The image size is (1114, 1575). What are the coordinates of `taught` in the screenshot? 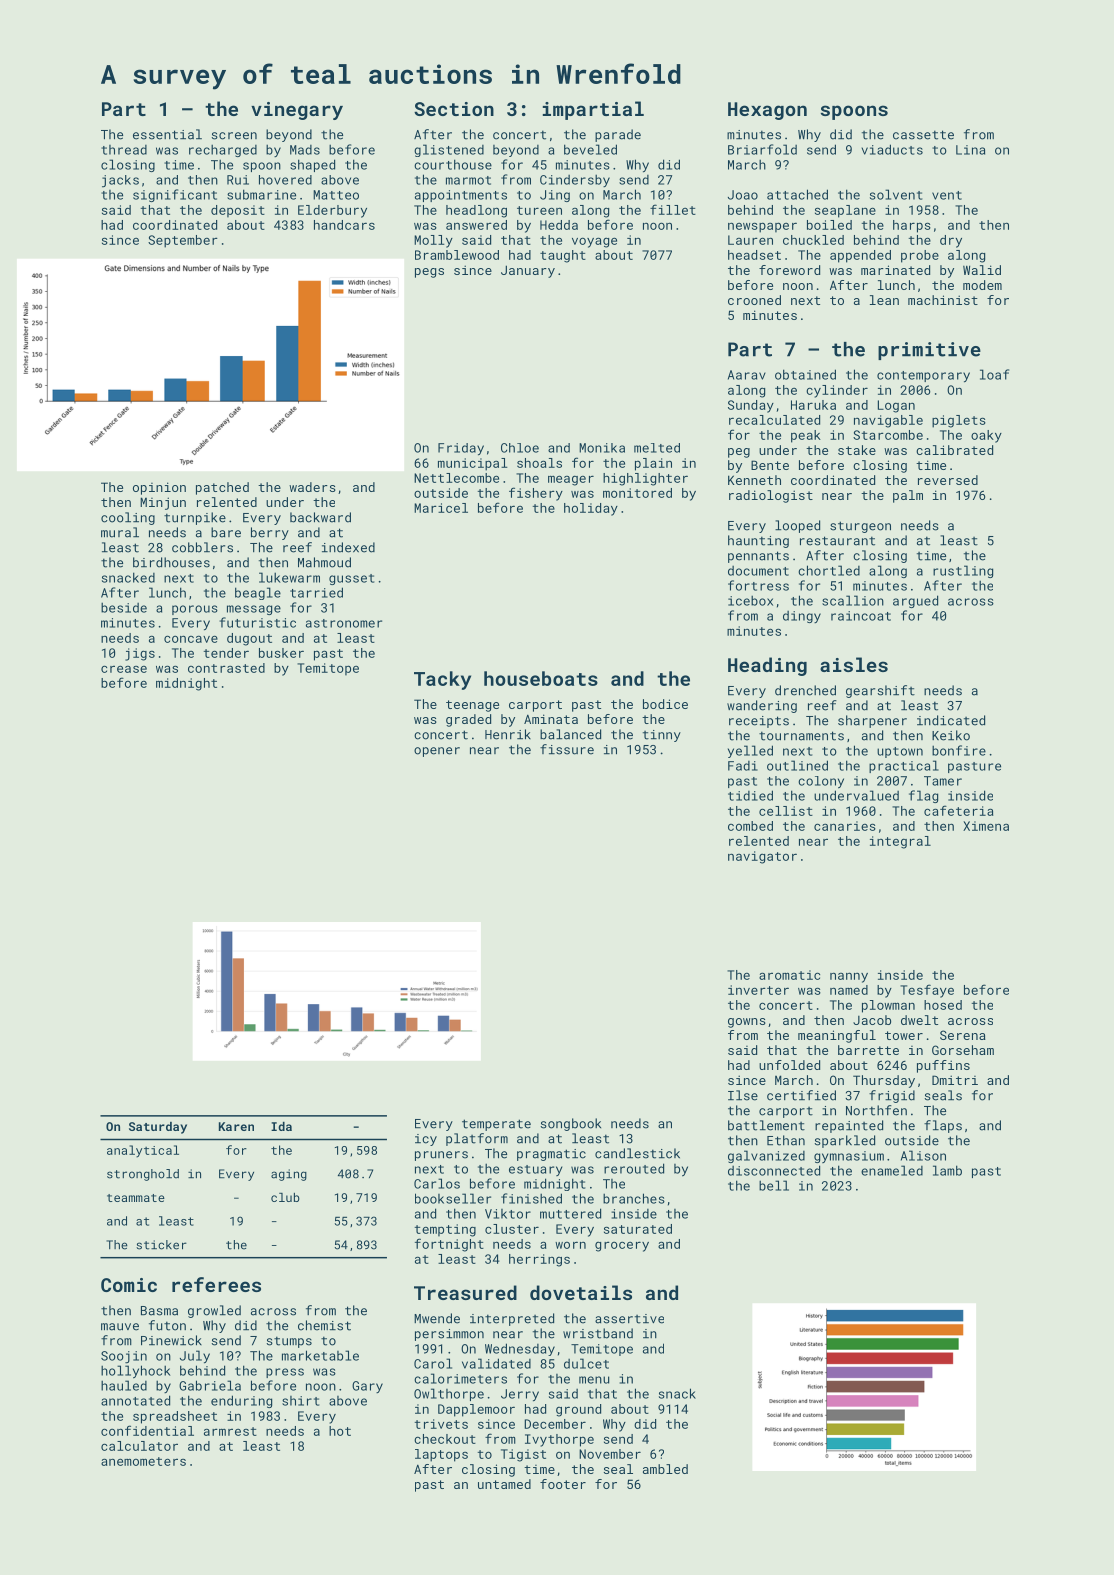 It's located at (563, 256).
